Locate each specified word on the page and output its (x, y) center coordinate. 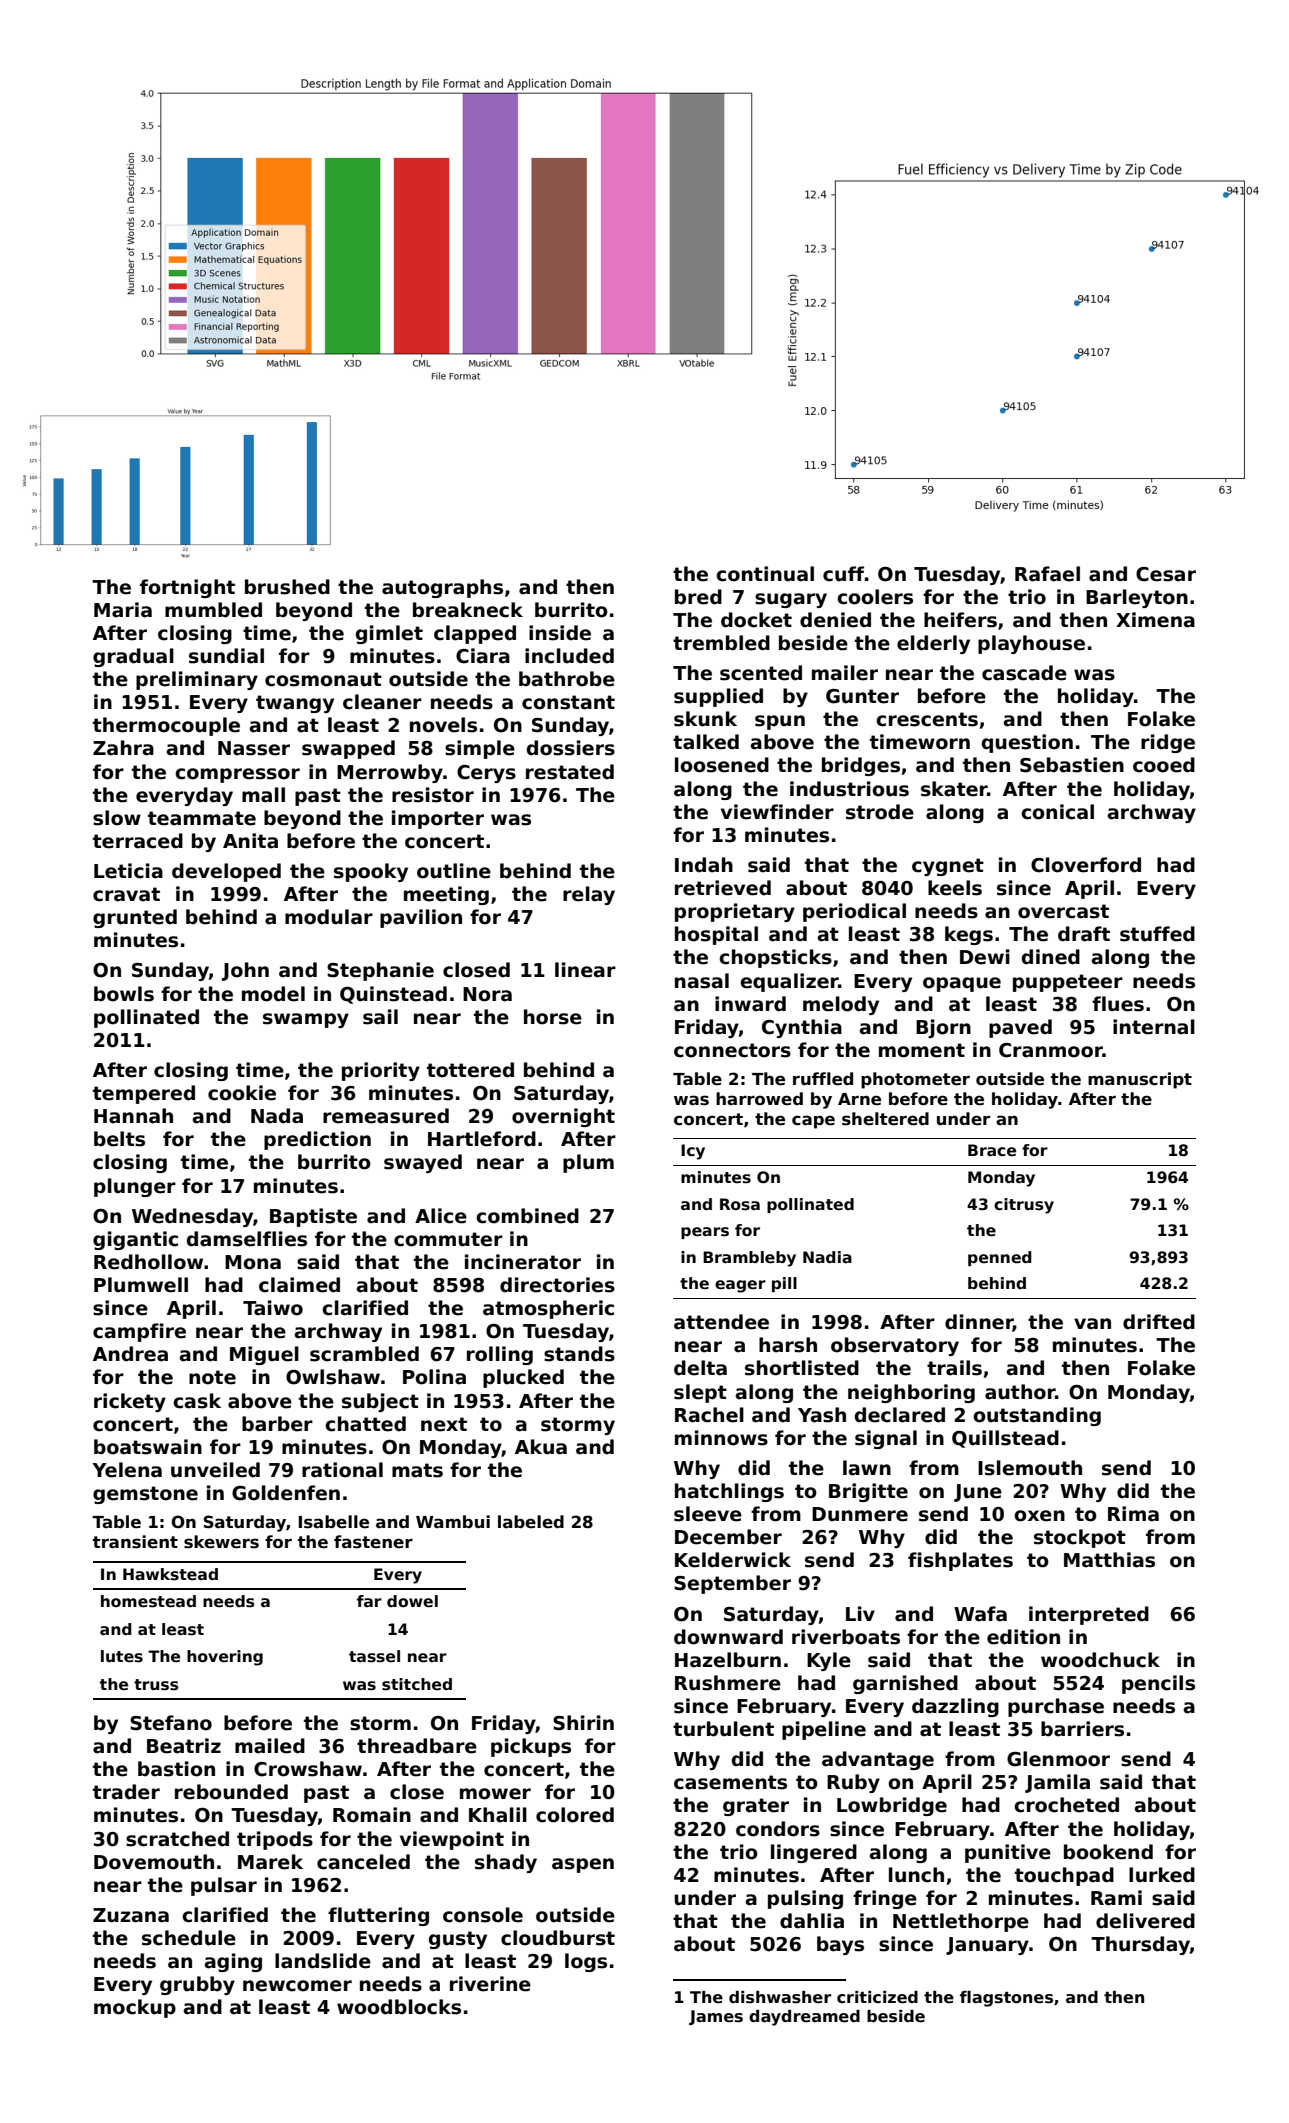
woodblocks (399, 2007)
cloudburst (558, 1938)
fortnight (187, 588)
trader (126, 1792)
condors (778, 1829)
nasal (702, 981)
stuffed (1157, 934)
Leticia (128, 871)
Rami (1116, 1898)
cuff (843, 574)
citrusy (1024, 1206)
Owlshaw (333, 1377)
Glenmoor (1058, 1759)
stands (579, 1354)
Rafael (1047, 574)
